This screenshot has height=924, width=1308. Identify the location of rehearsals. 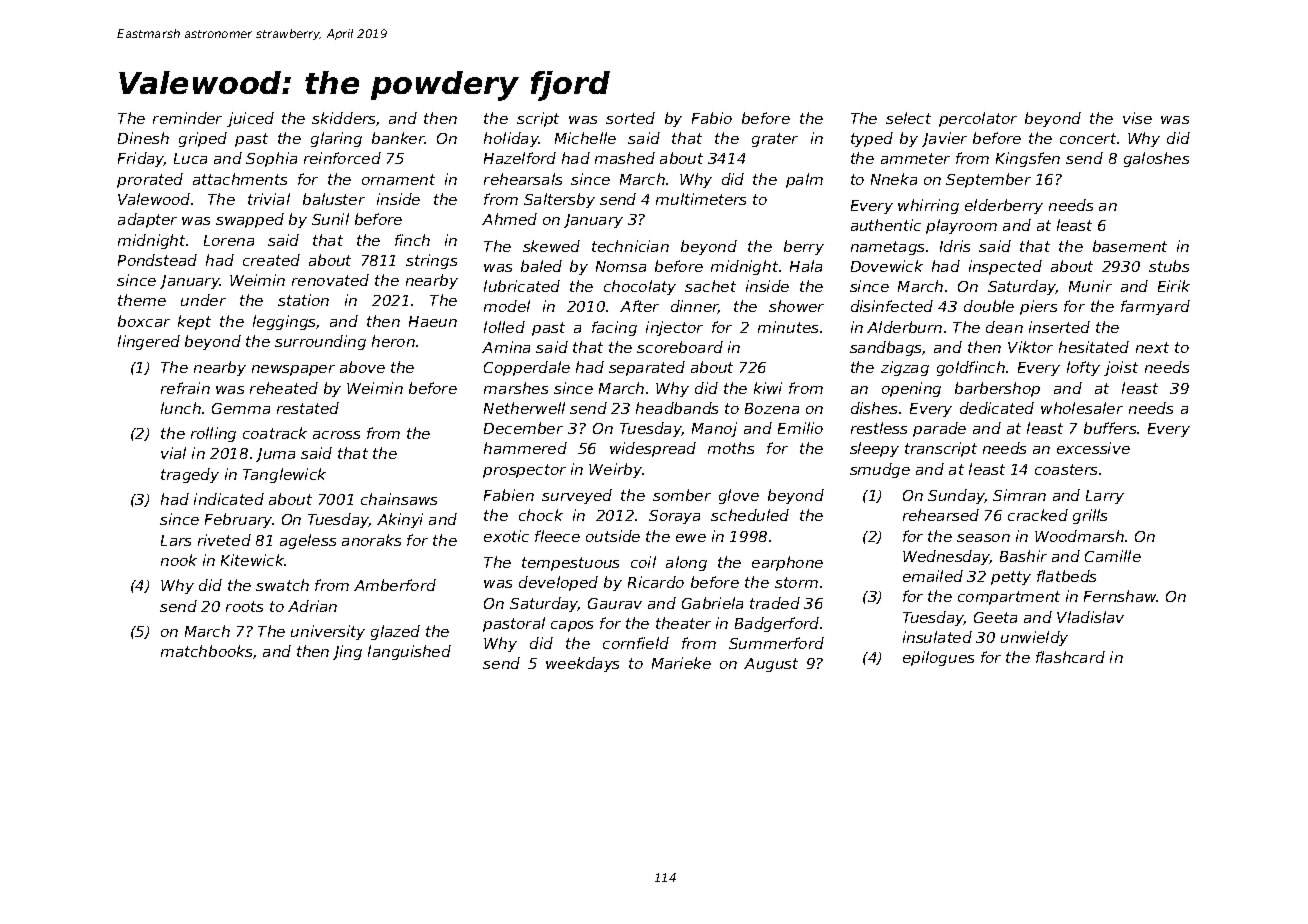
(523, 179).
